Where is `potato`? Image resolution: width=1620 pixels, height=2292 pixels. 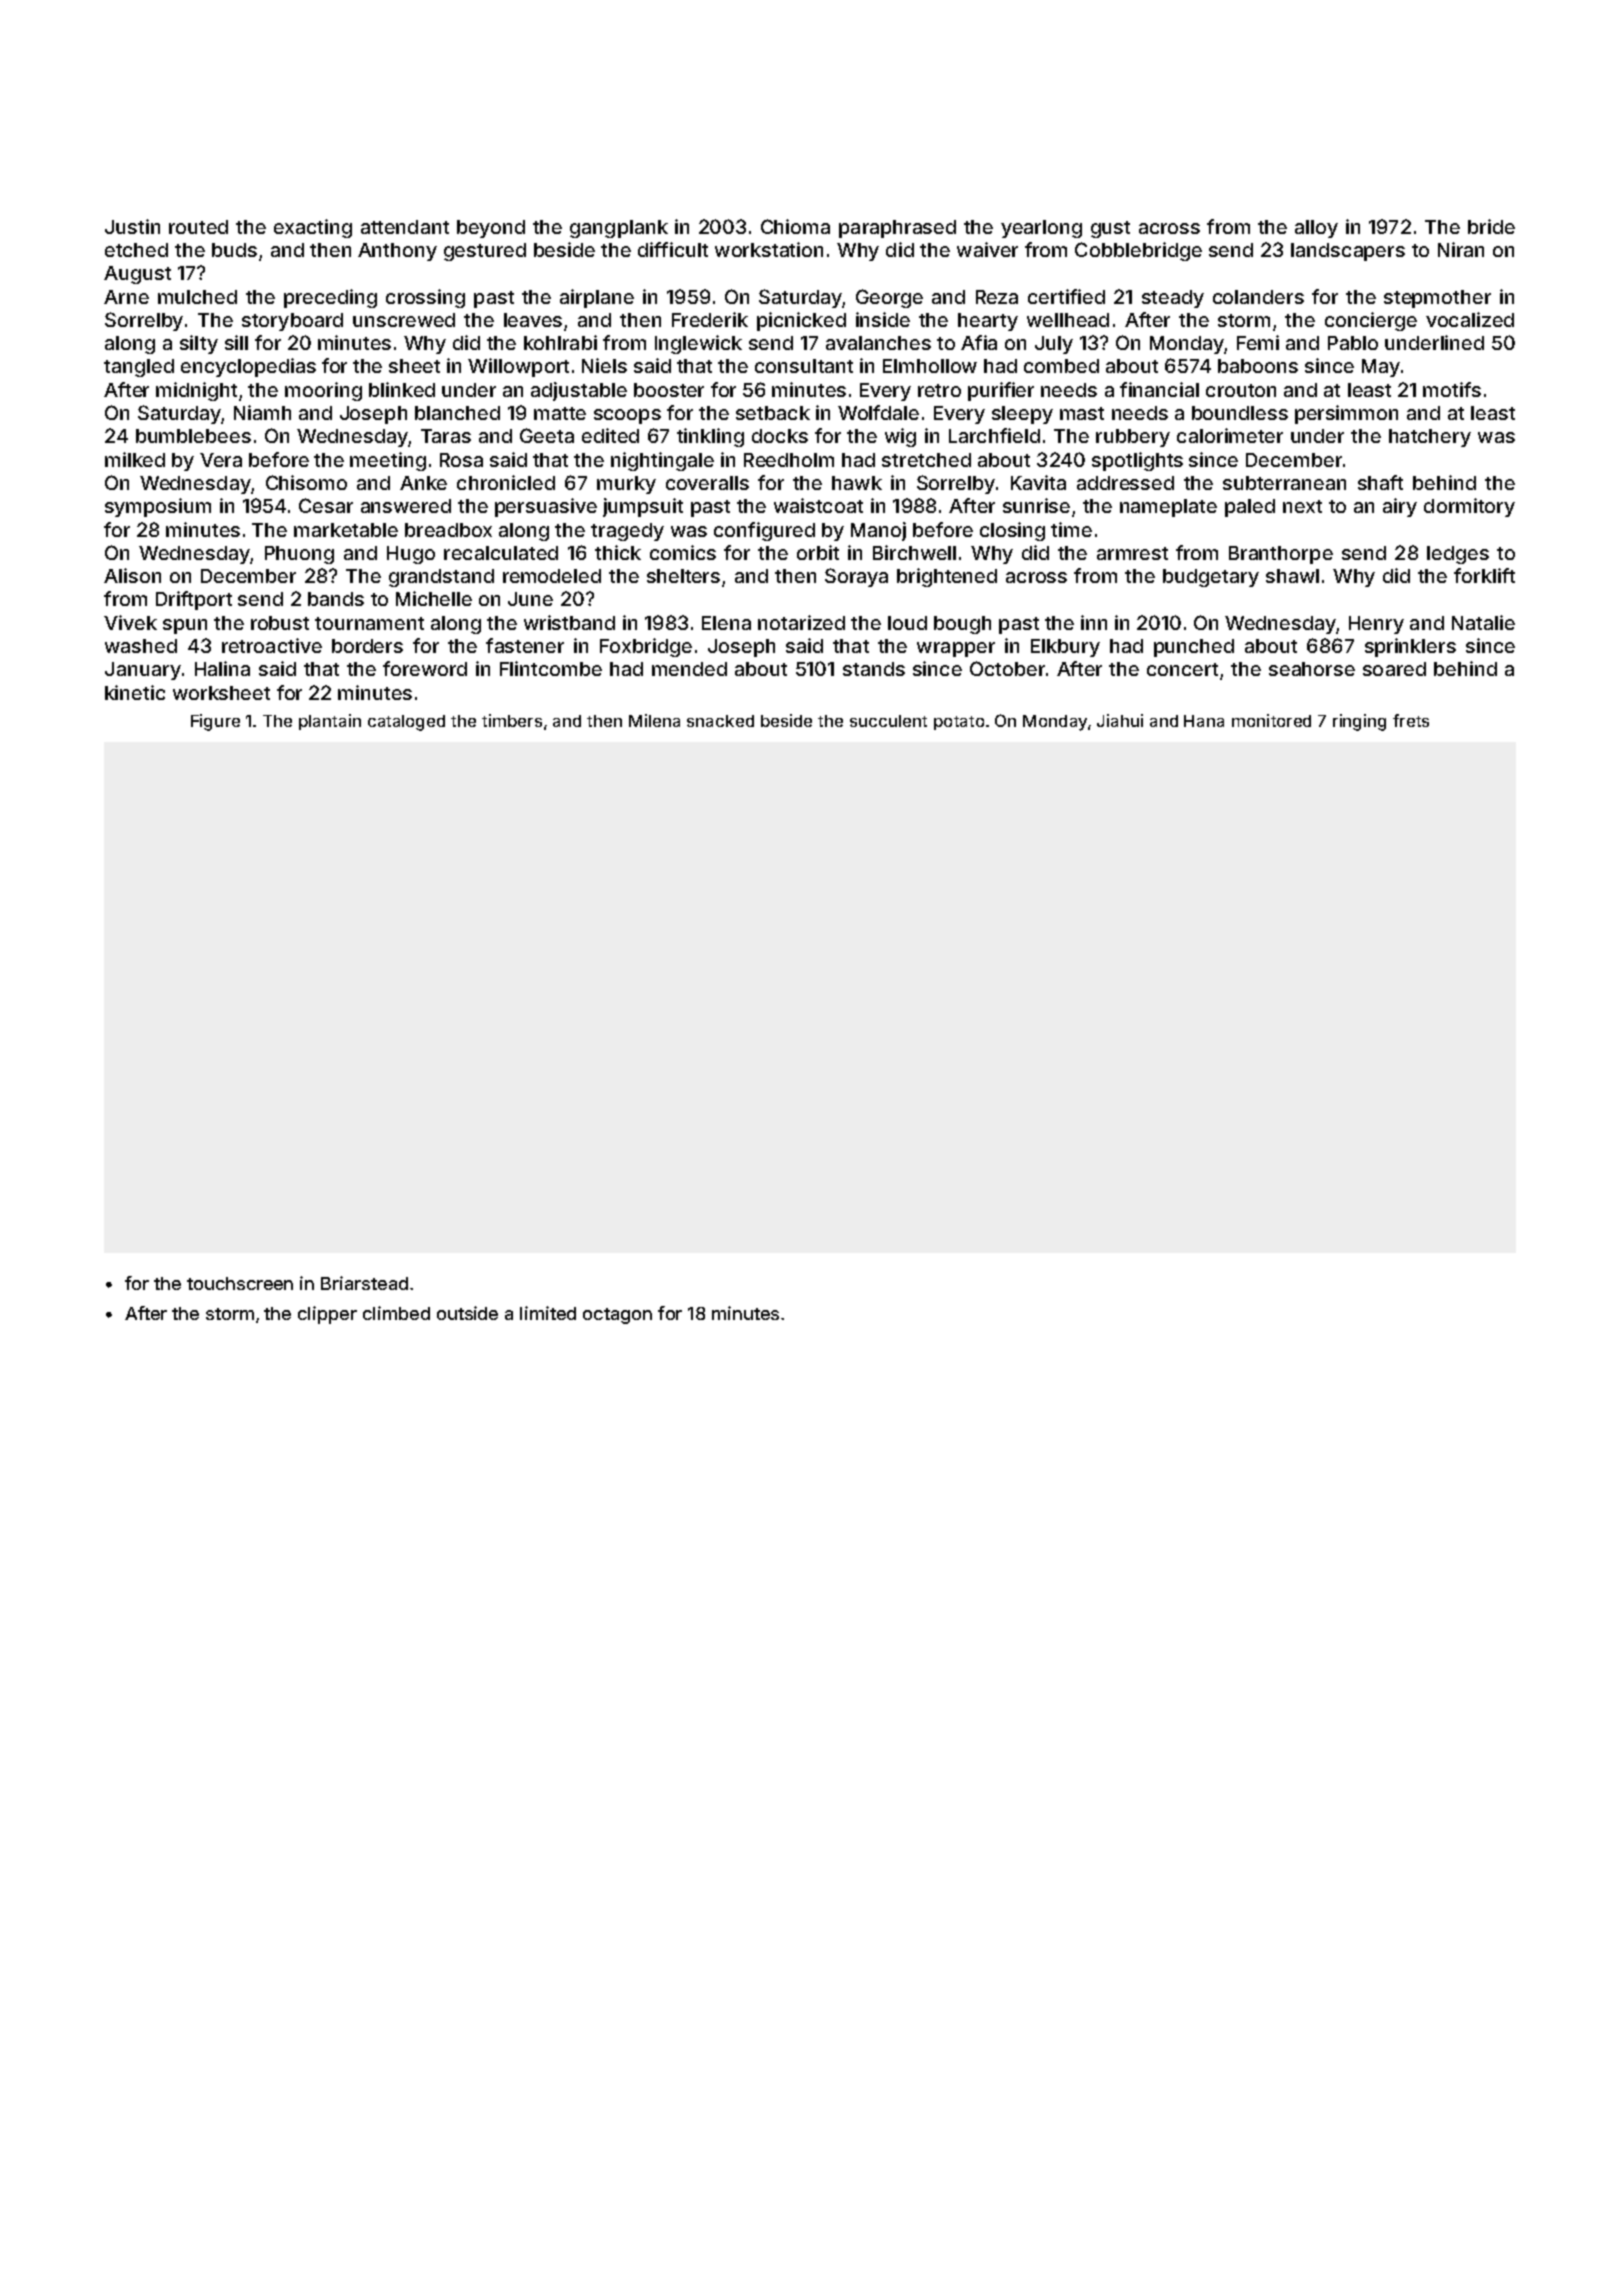
potato is located at coordinates (959, 723).
